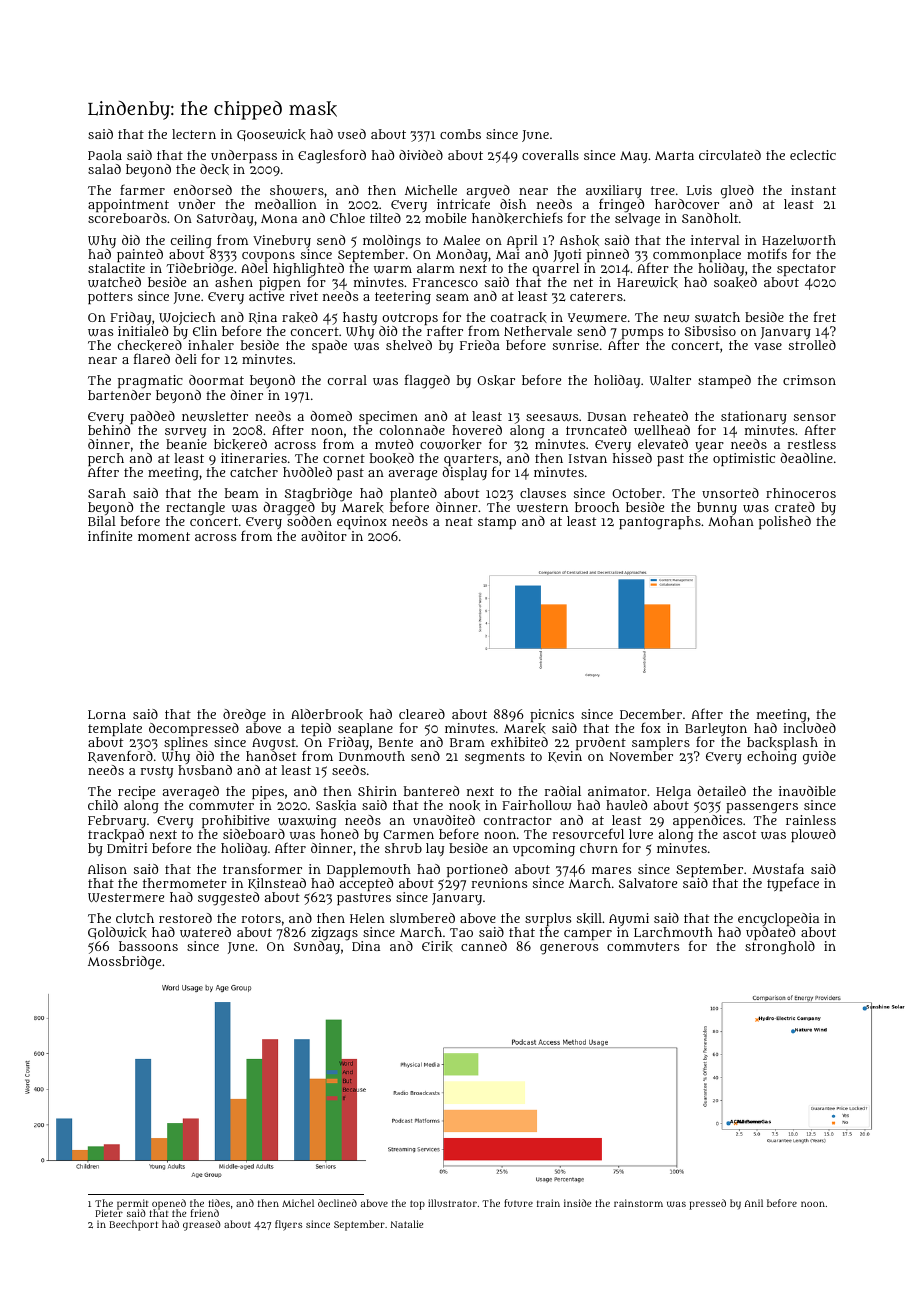 The image size is (924, 1308). Describe the element at coordinates (460, 134) in the document. I see `combs` at that location.
